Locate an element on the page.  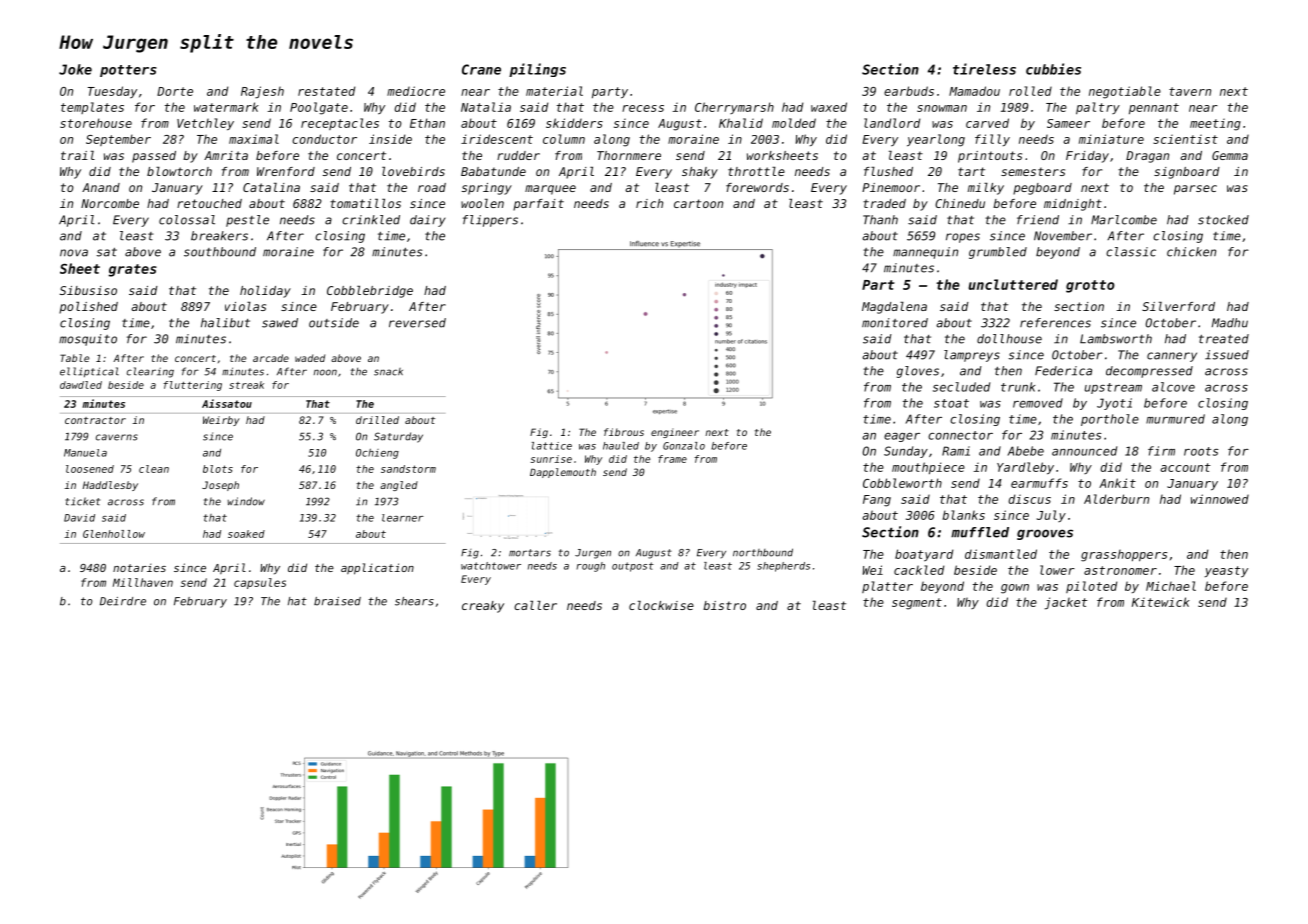
Marlcombe is located at coordinates (1124, 220).
